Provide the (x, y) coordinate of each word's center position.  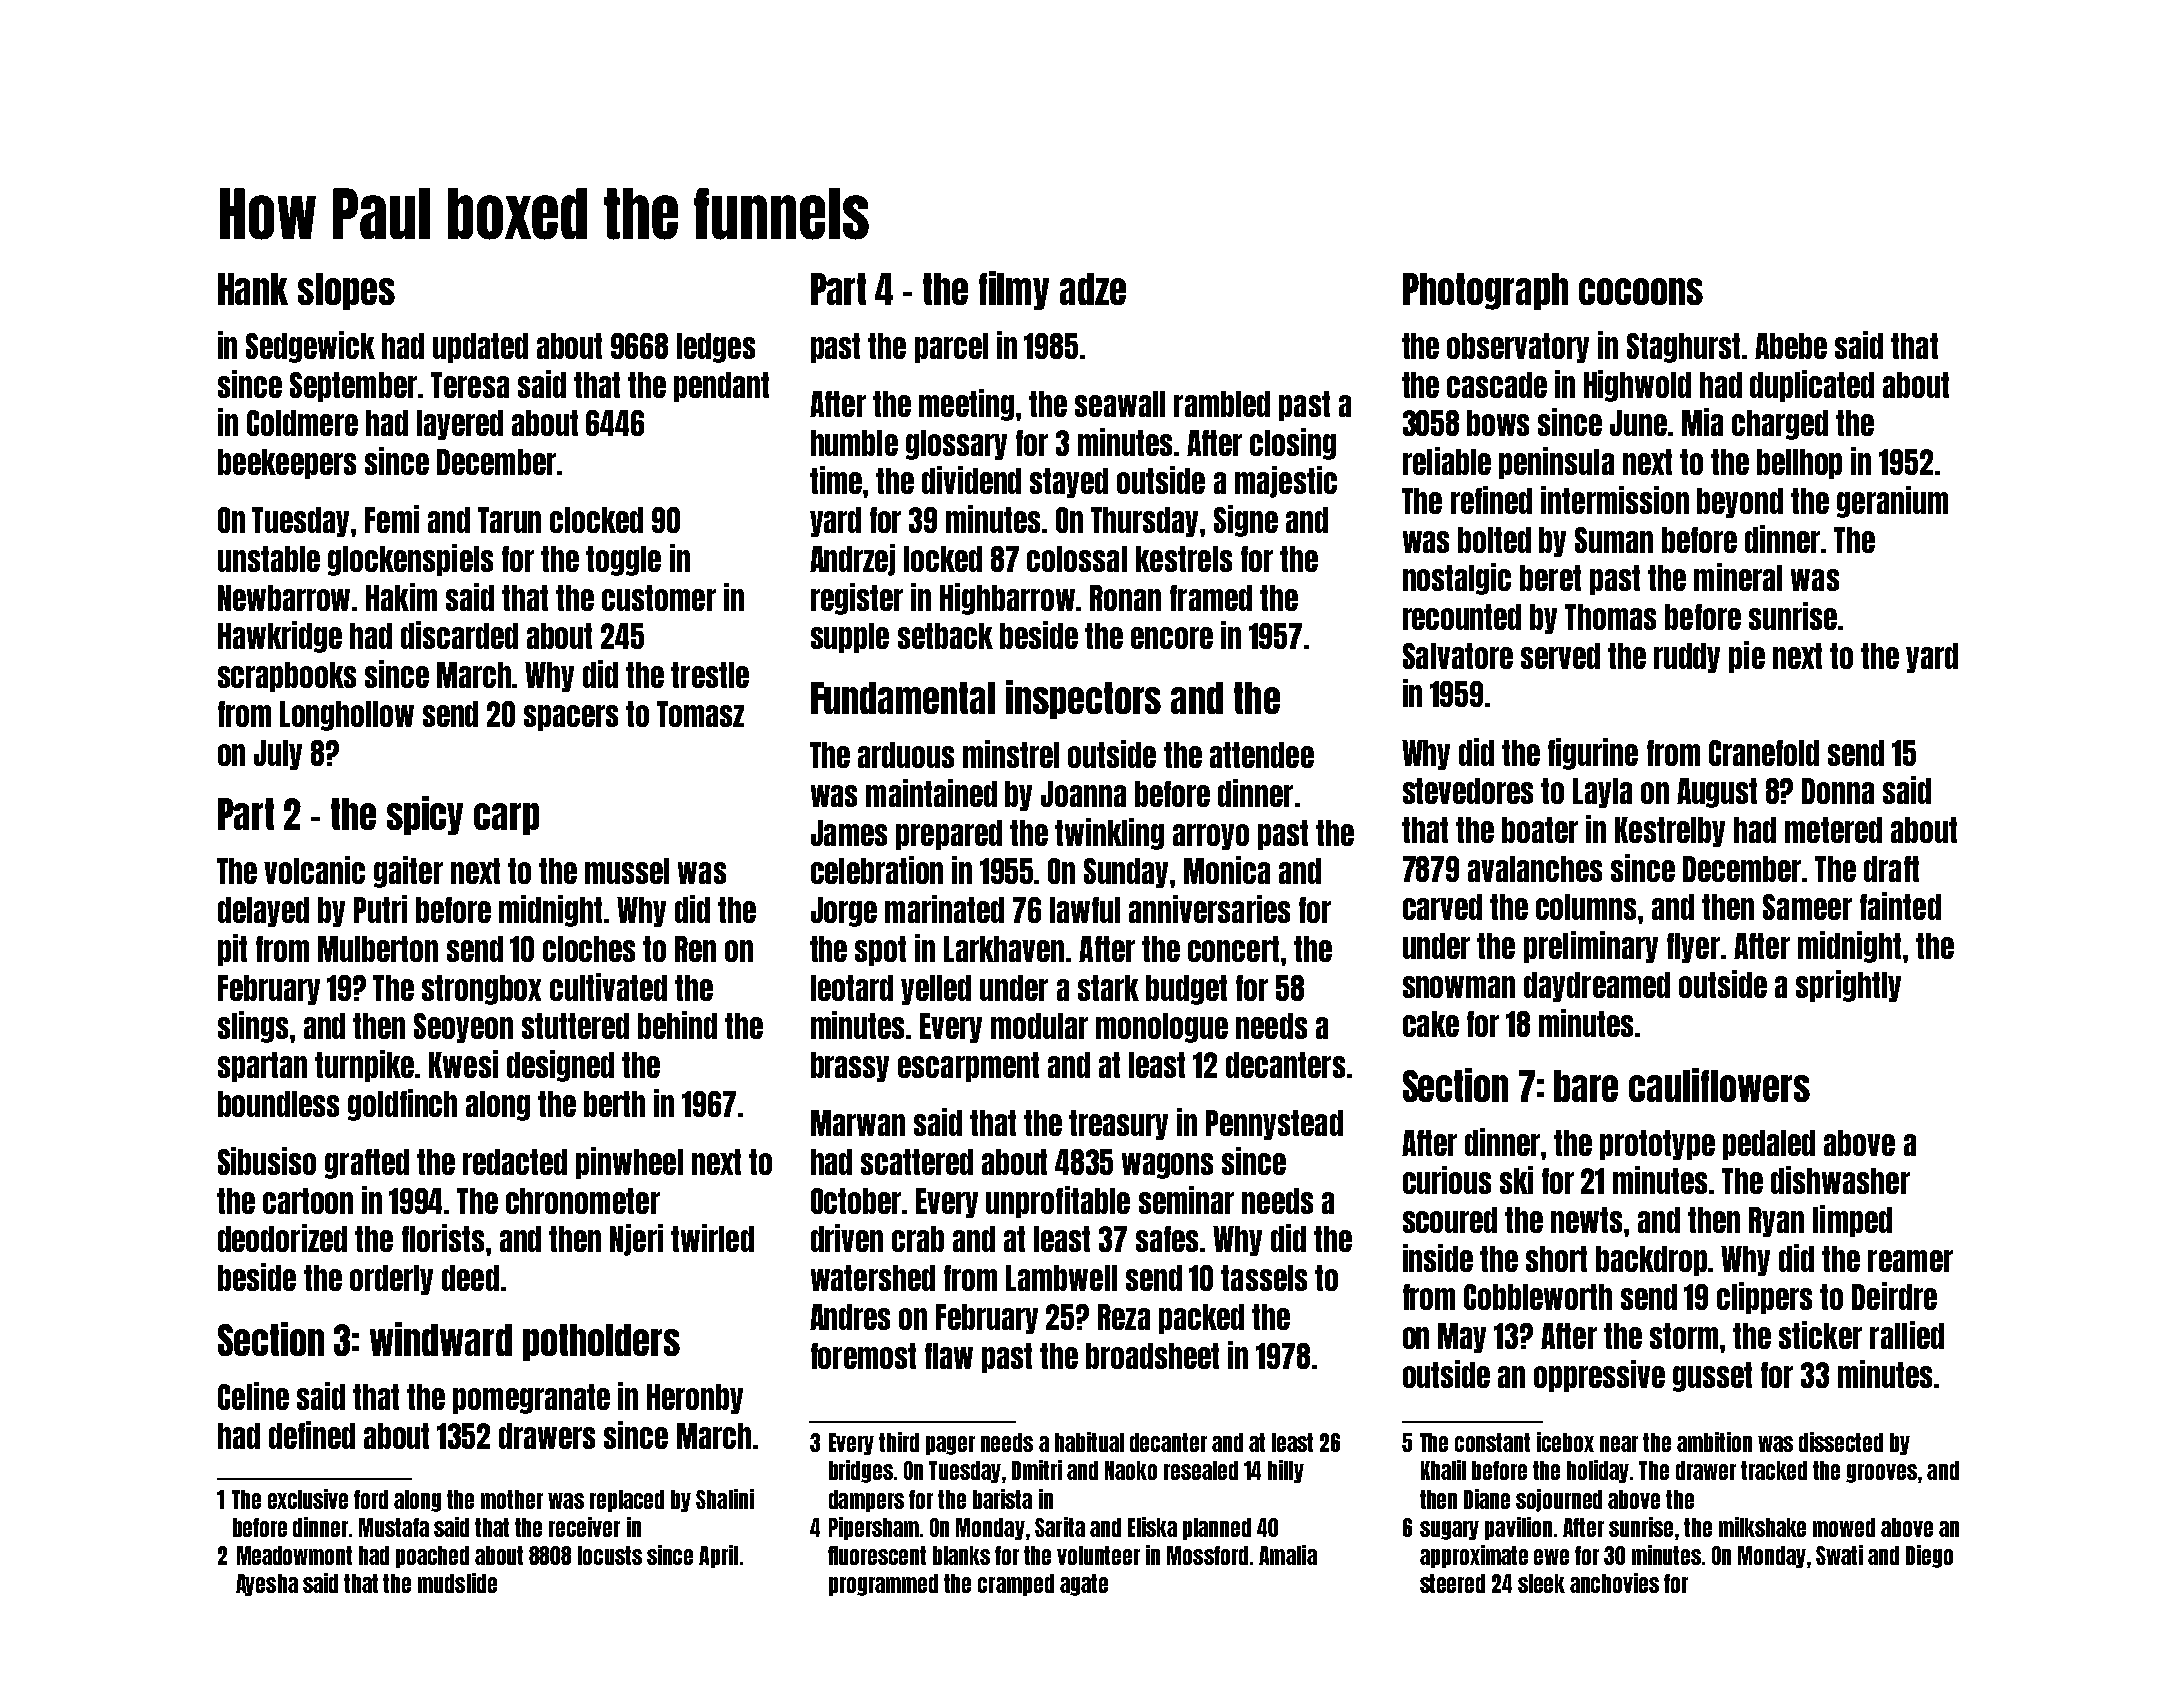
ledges (716, 348)
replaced (627, 1501)
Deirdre (1894, 1296)
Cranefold (1764, 753)
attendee (1262, 755)
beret (1550, 578)
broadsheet (1152, 1356)
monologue (1162, 1028)
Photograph (1485, 291)
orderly (391, 1280)
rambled (1222, 404)
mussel (627, 871)
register (857, 599)
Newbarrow (284, 598)
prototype (1657, 1145)
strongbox (481, 990)
